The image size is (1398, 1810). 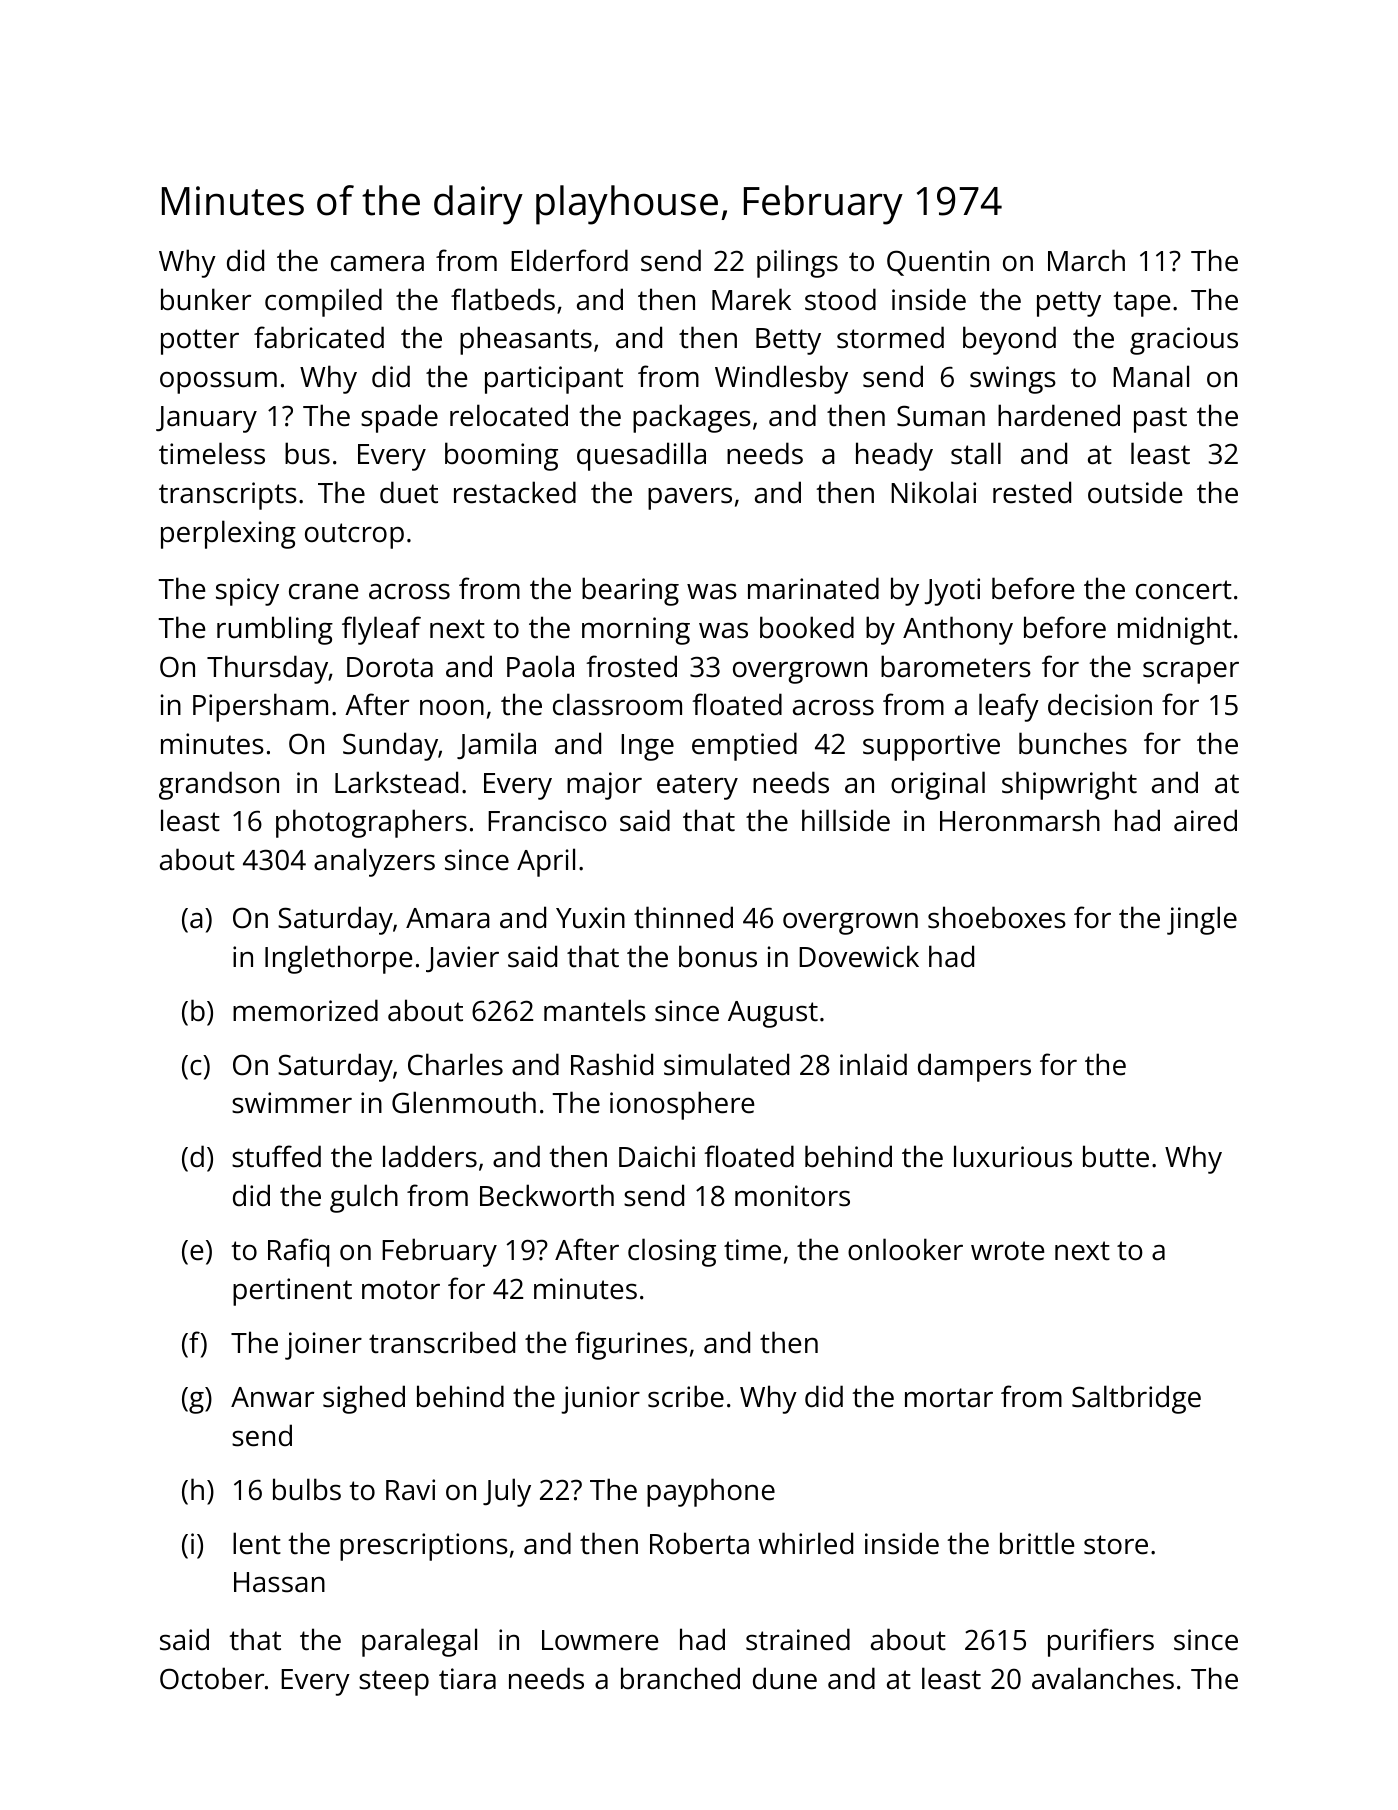 I want to click on major, so click(x=604, y=786).
